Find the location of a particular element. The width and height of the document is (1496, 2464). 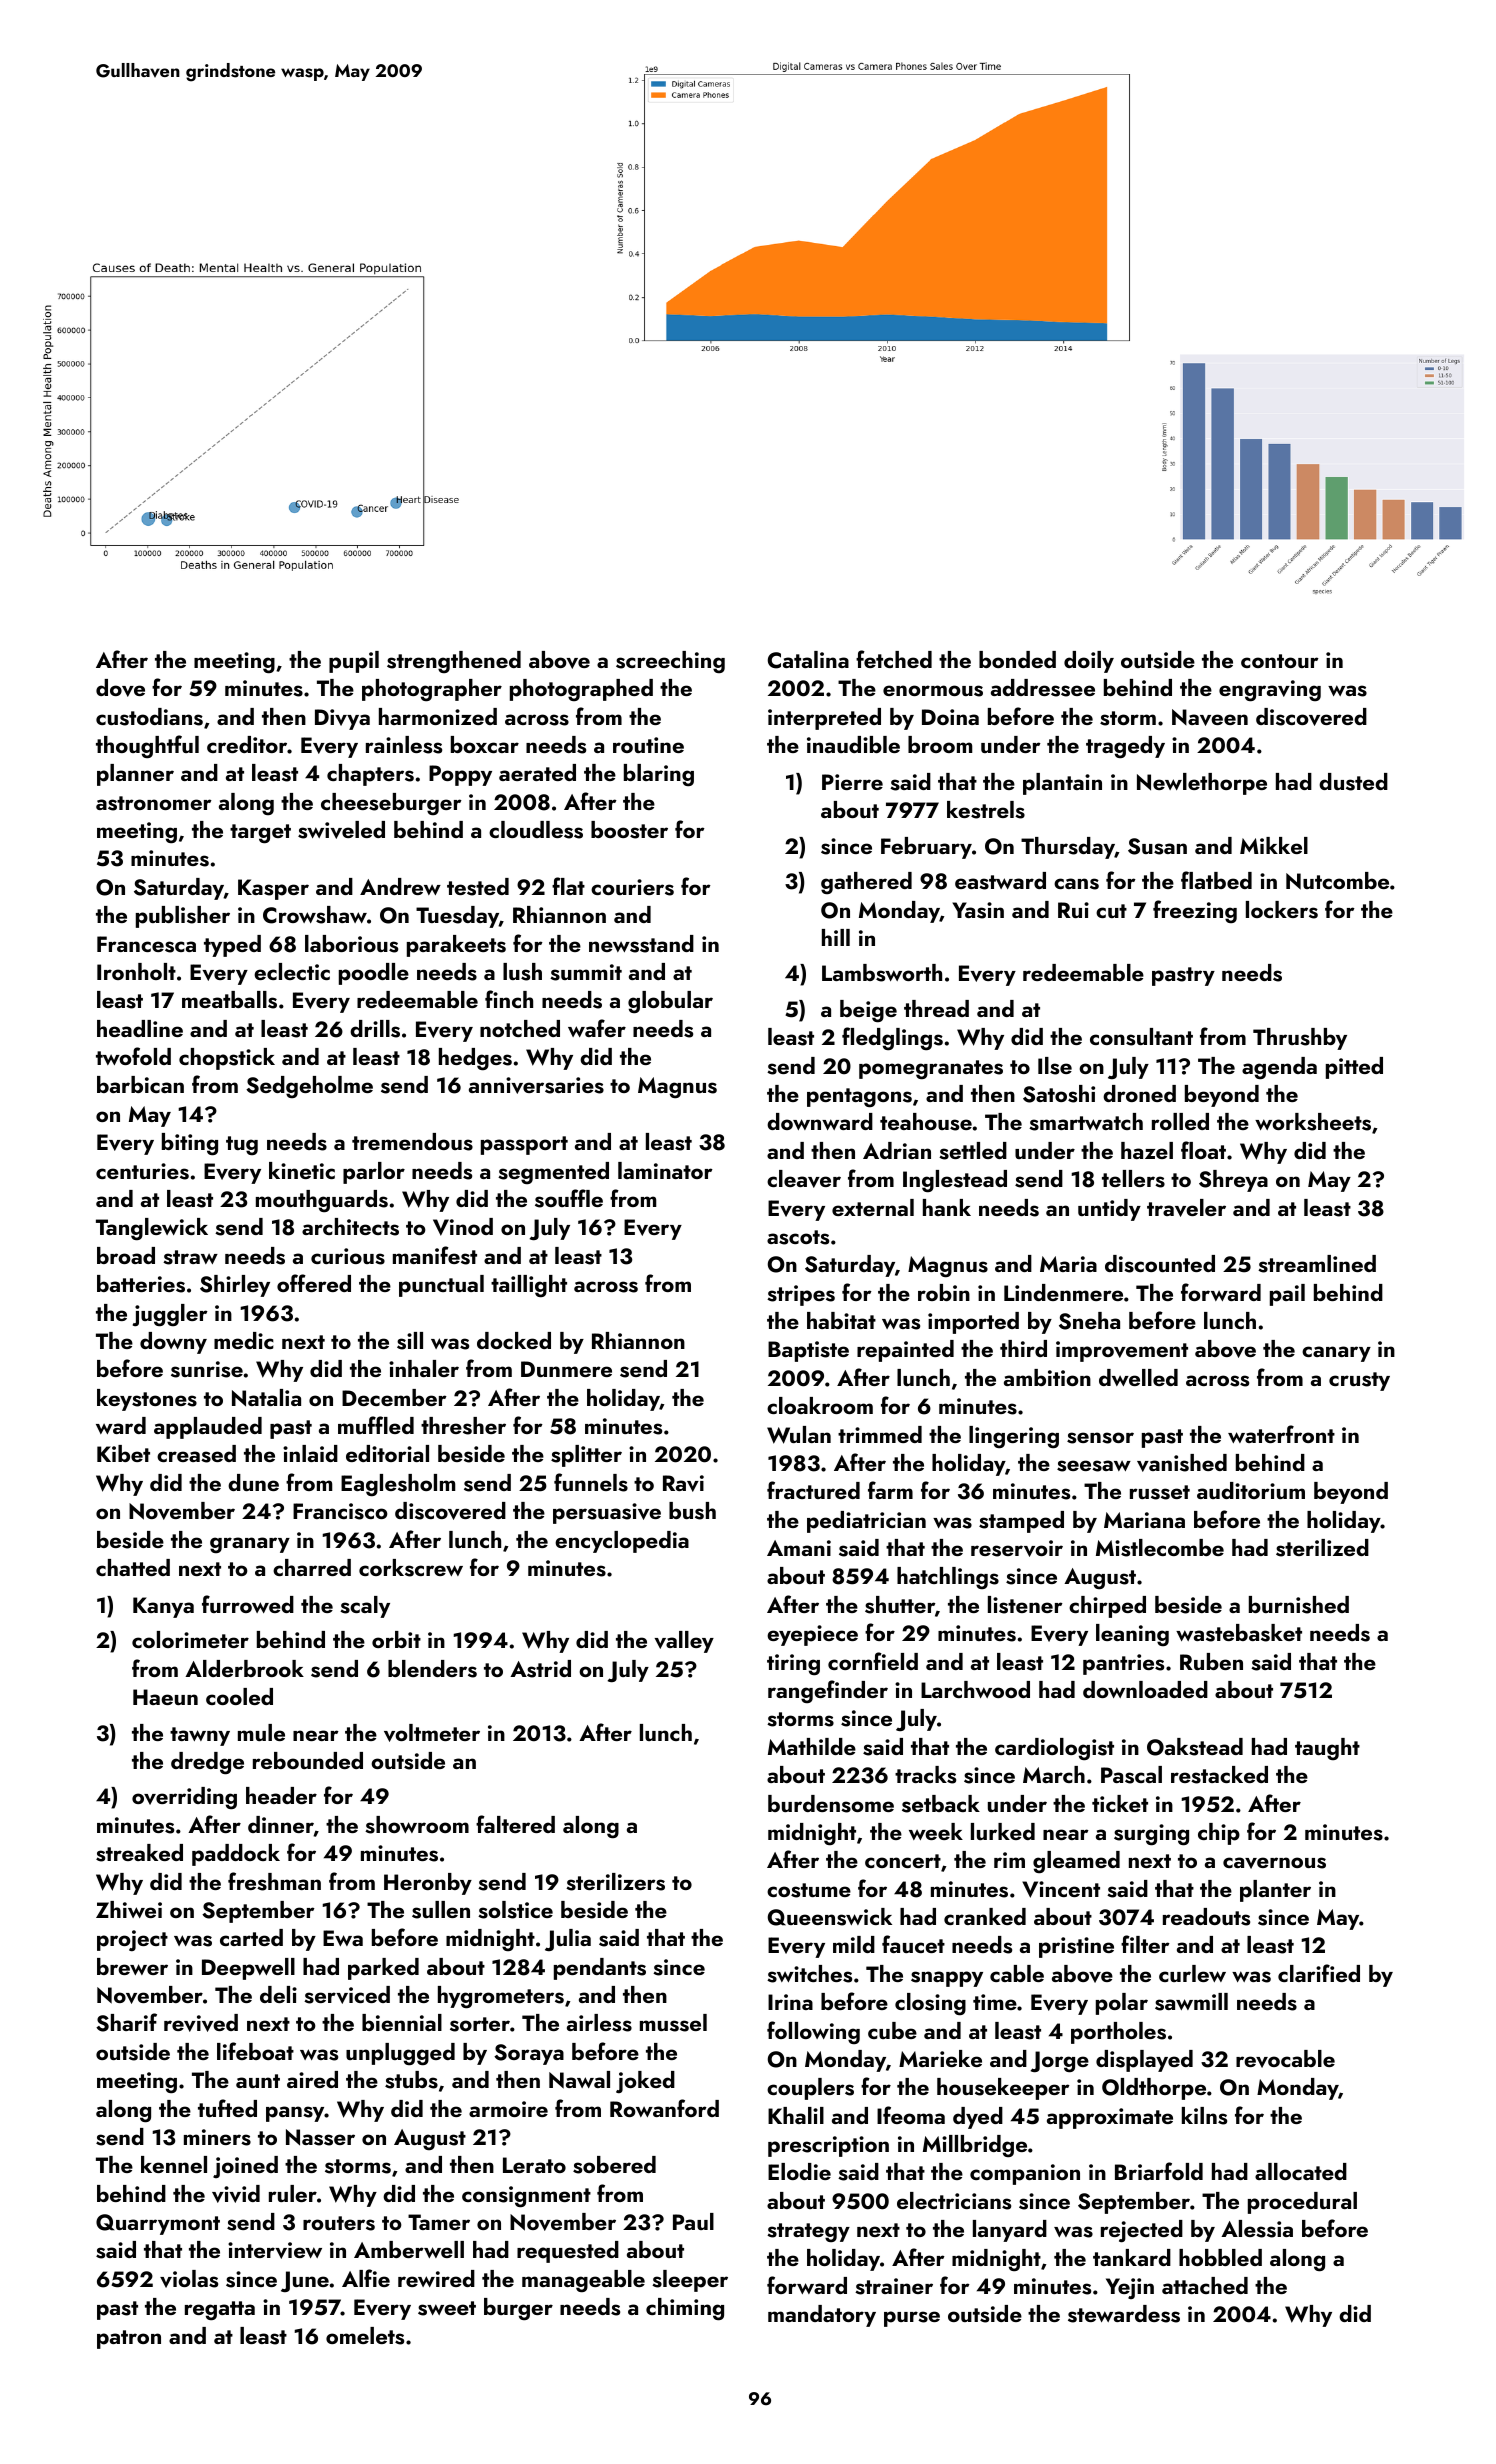

bonded is located at coordinates (1017, 659).
